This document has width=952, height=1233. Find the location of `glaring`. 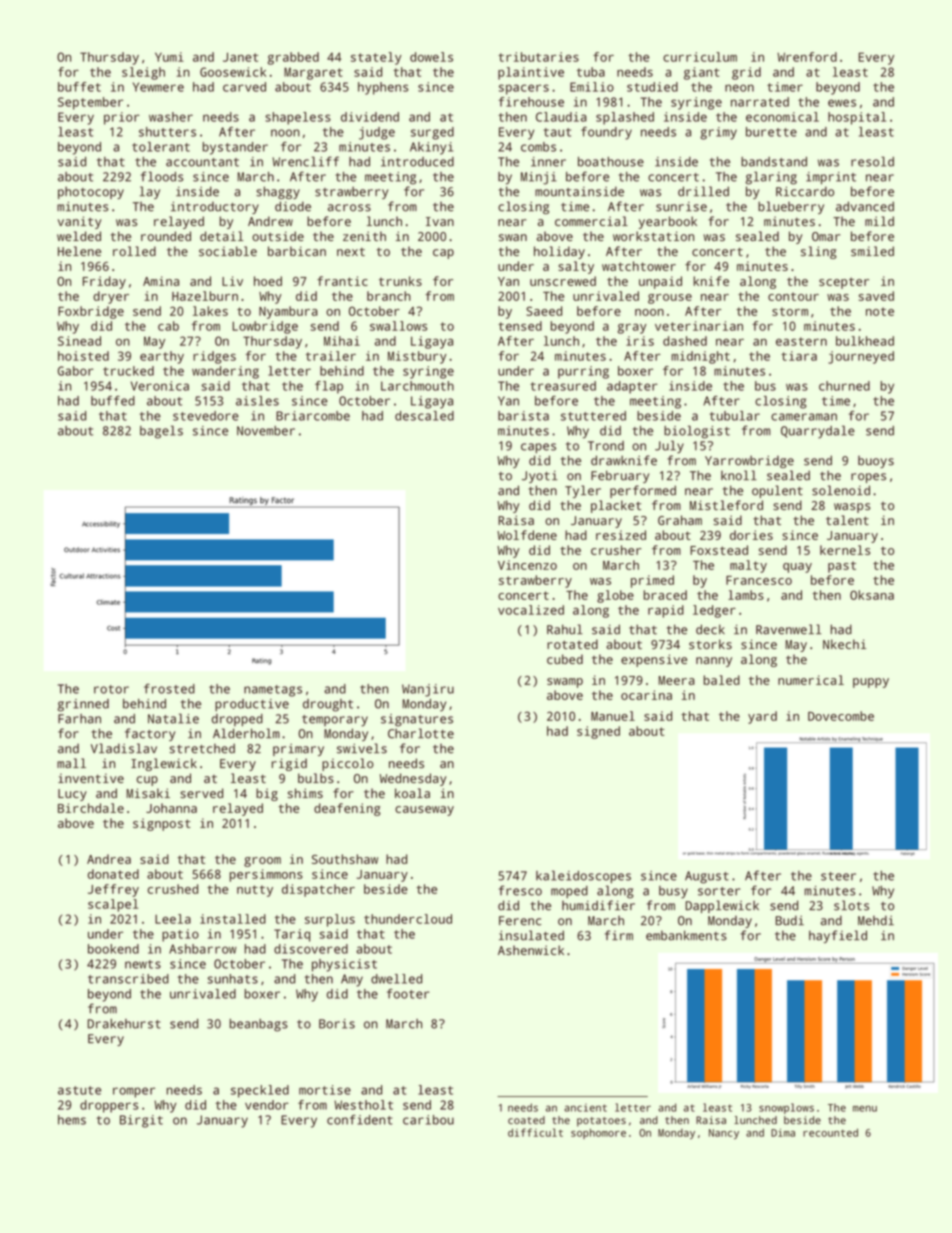

glaring is located at coordinates (771, 178).
